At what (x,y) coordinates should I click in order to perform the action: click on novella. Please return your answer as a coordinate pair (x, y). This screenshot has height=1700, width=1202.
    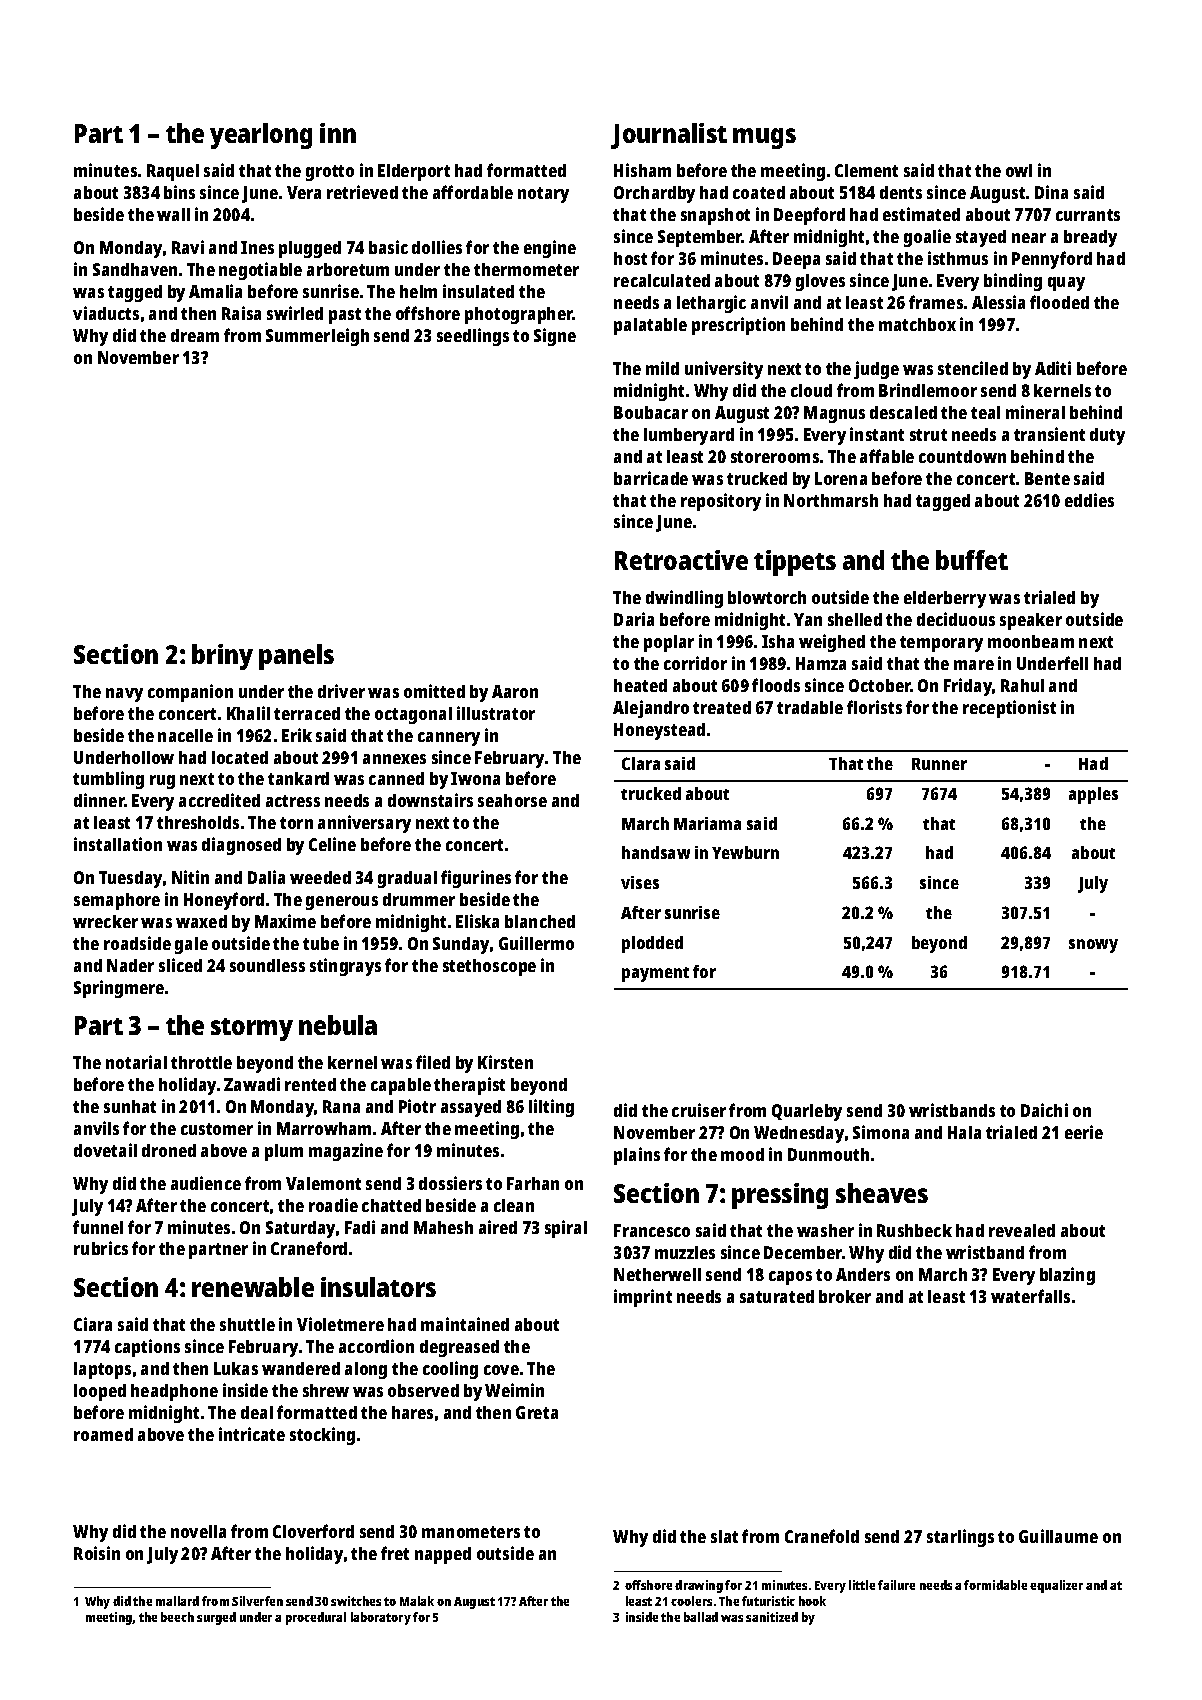
    Looking at the image, I should click on (198, 1531).
